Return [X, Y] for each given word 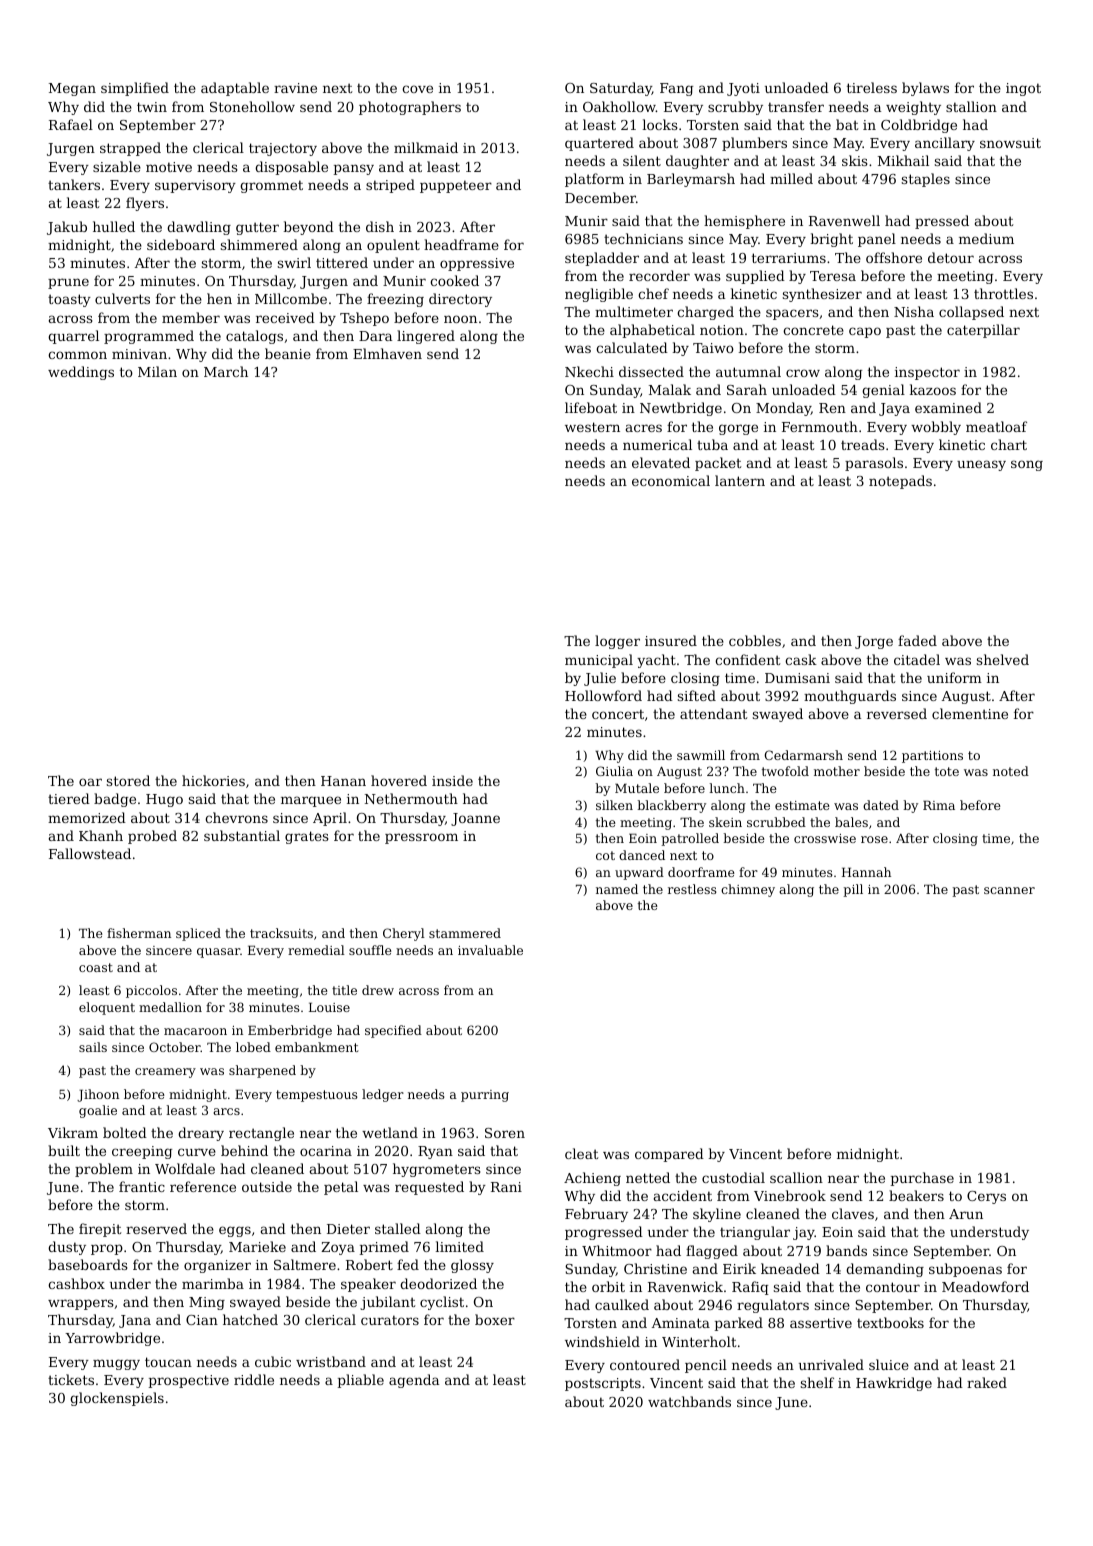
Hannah [866, 872]
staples [926, 180]
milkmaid [426, 147]
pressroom [421, 838]
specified [393, 1031]
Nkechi [589, 371]
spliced [198, 934]
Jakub [67, 228]
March [226, 371]
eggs [235, 1231]
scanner [1009, 890]
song [1027, 465]
